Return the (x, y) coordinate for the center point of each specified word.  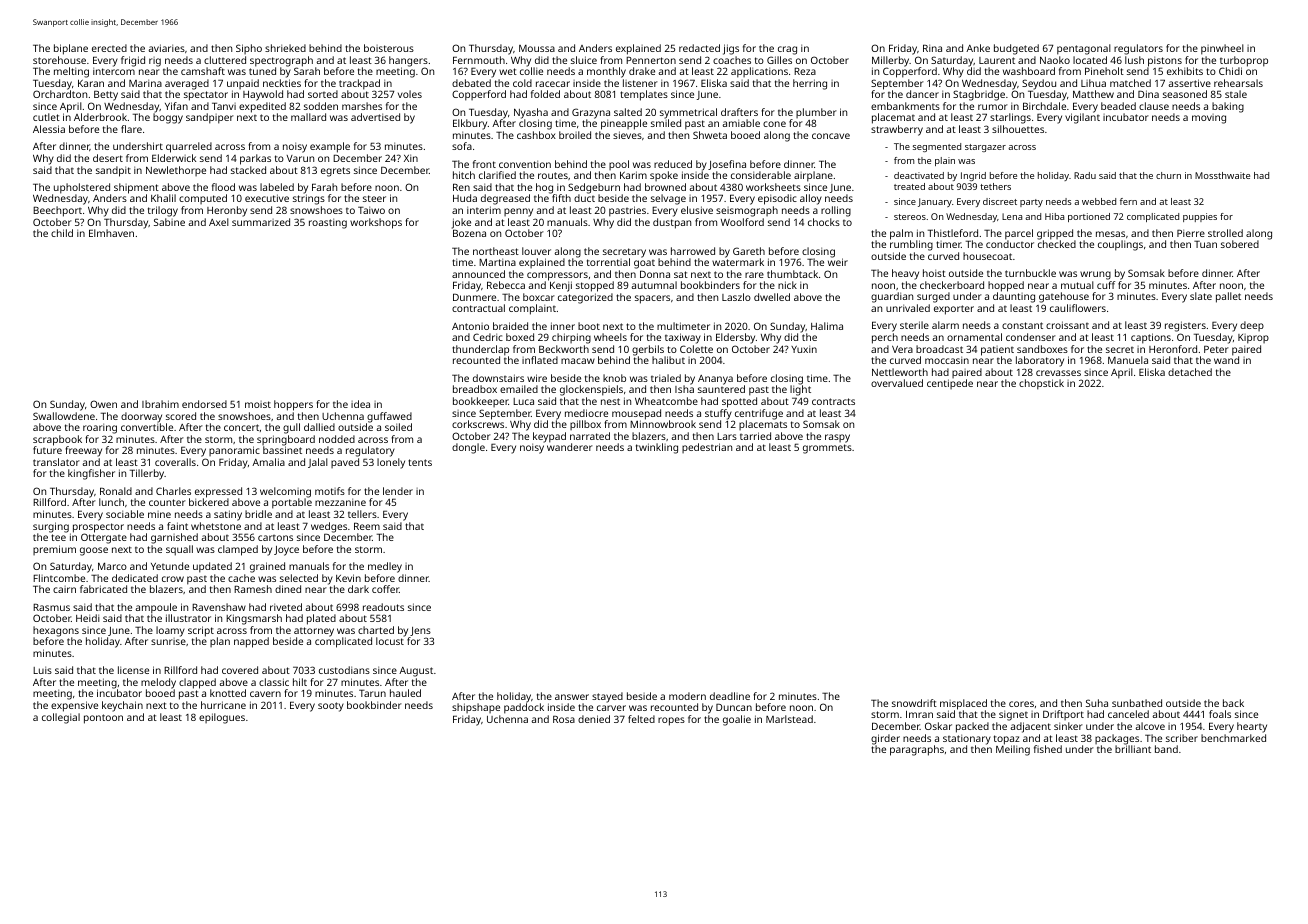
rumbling (911, 245)
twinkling (657, 448)
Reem (367, 526)
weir (838, 262)
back (1233, 703)
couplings (1120, 245)
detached (1190, 372)
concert (241, 427)
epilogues (222, 718)
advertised (375, 117)
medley (385, 567)
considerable (761, 175)
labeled (277, 187)
